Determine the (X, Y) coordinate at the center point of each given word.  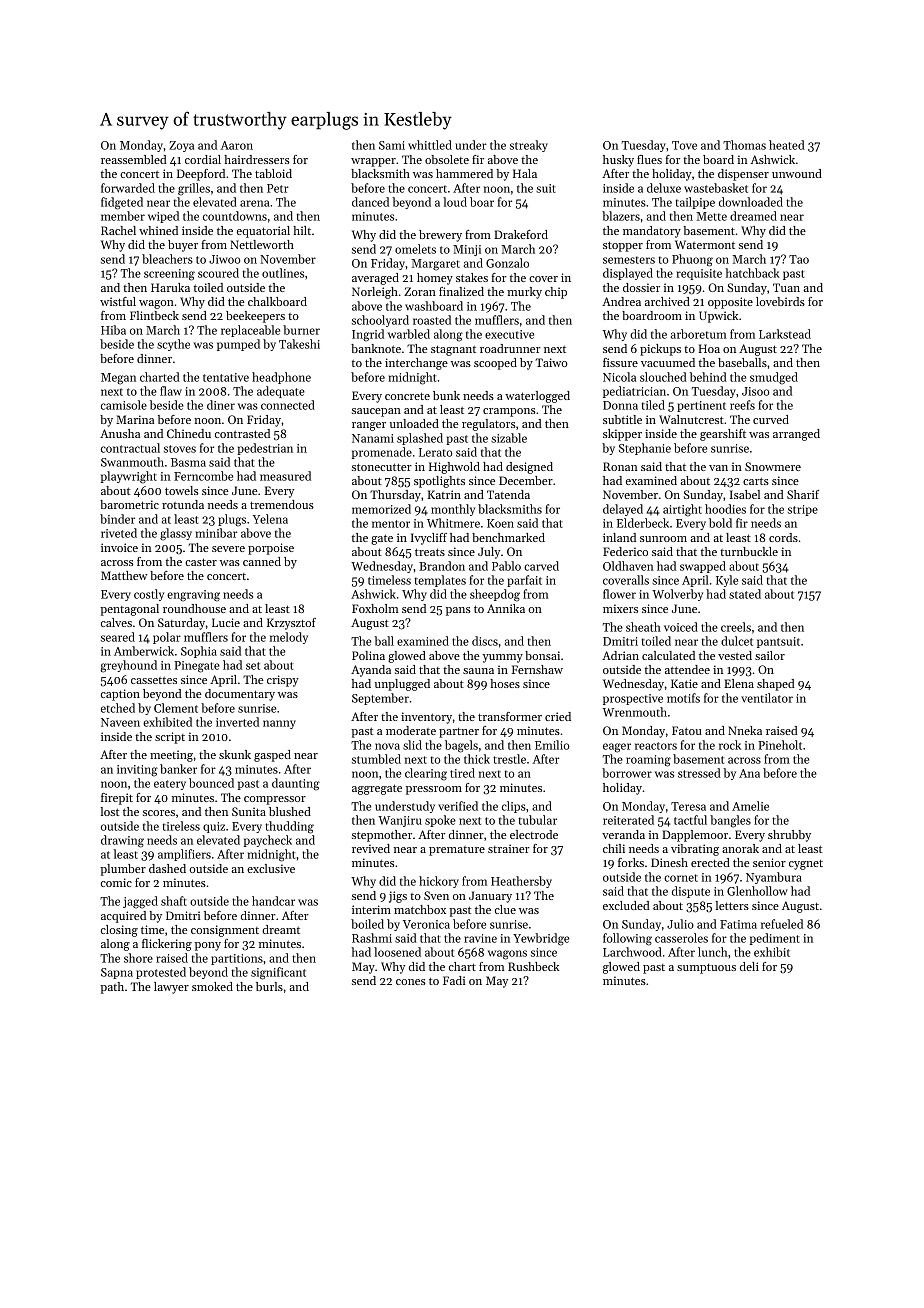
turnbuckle (749, 551)
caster (201, 562)
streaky (529, 146)
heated (787, 145)
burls (269, 986)
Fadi (454, 980)
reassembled (134, 159)
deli (749, 966)
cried (558, 716)
